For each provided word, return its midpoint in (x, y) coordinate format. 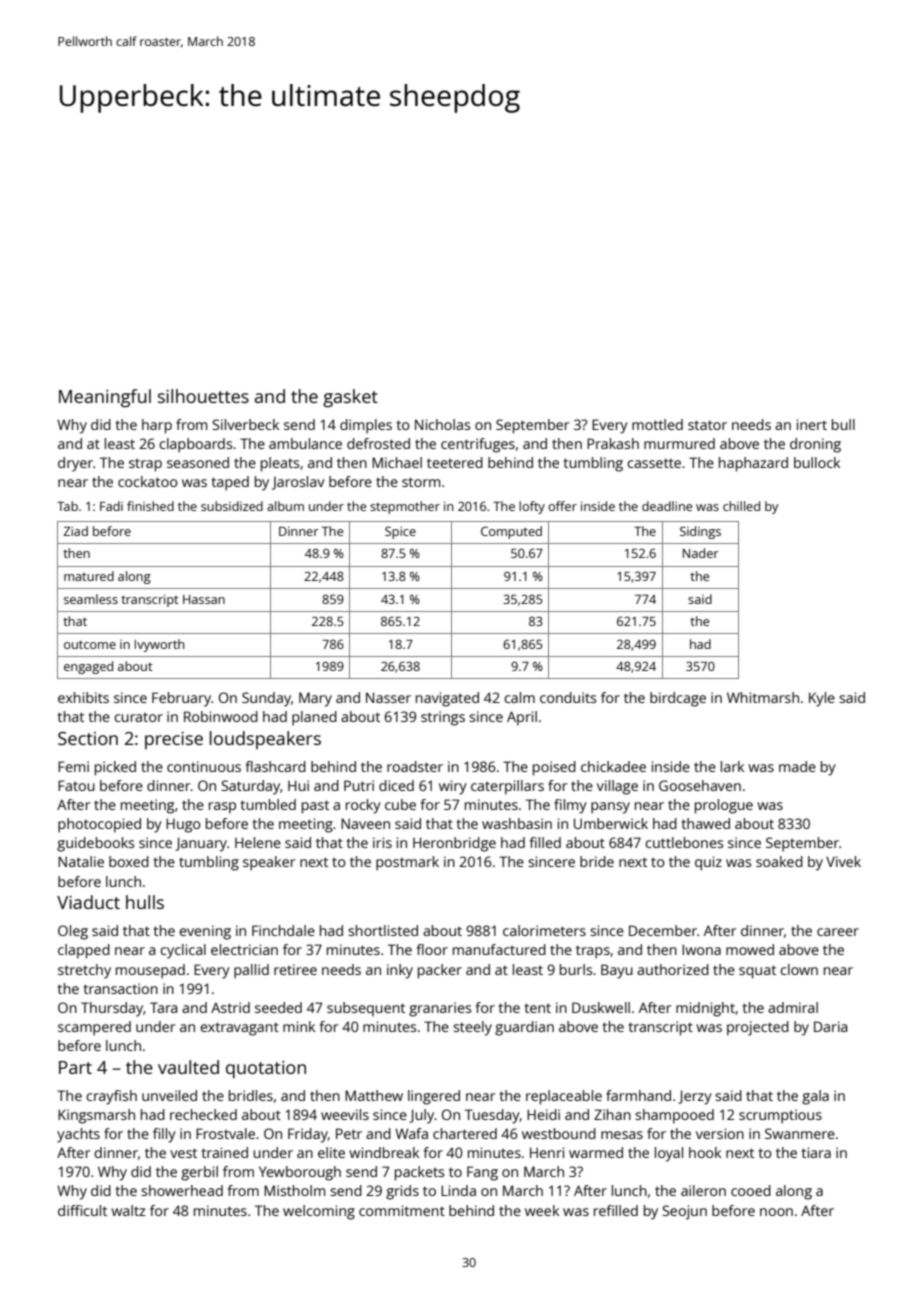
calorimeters (544, 930)
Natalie (81, 861)
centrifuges (478, 445)
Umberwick (611, 823)
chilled (741, 506)
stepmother (405, 507)
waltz (128, 1210)
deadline (667, 506)
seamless (91, 599)
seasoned (198, 462)
